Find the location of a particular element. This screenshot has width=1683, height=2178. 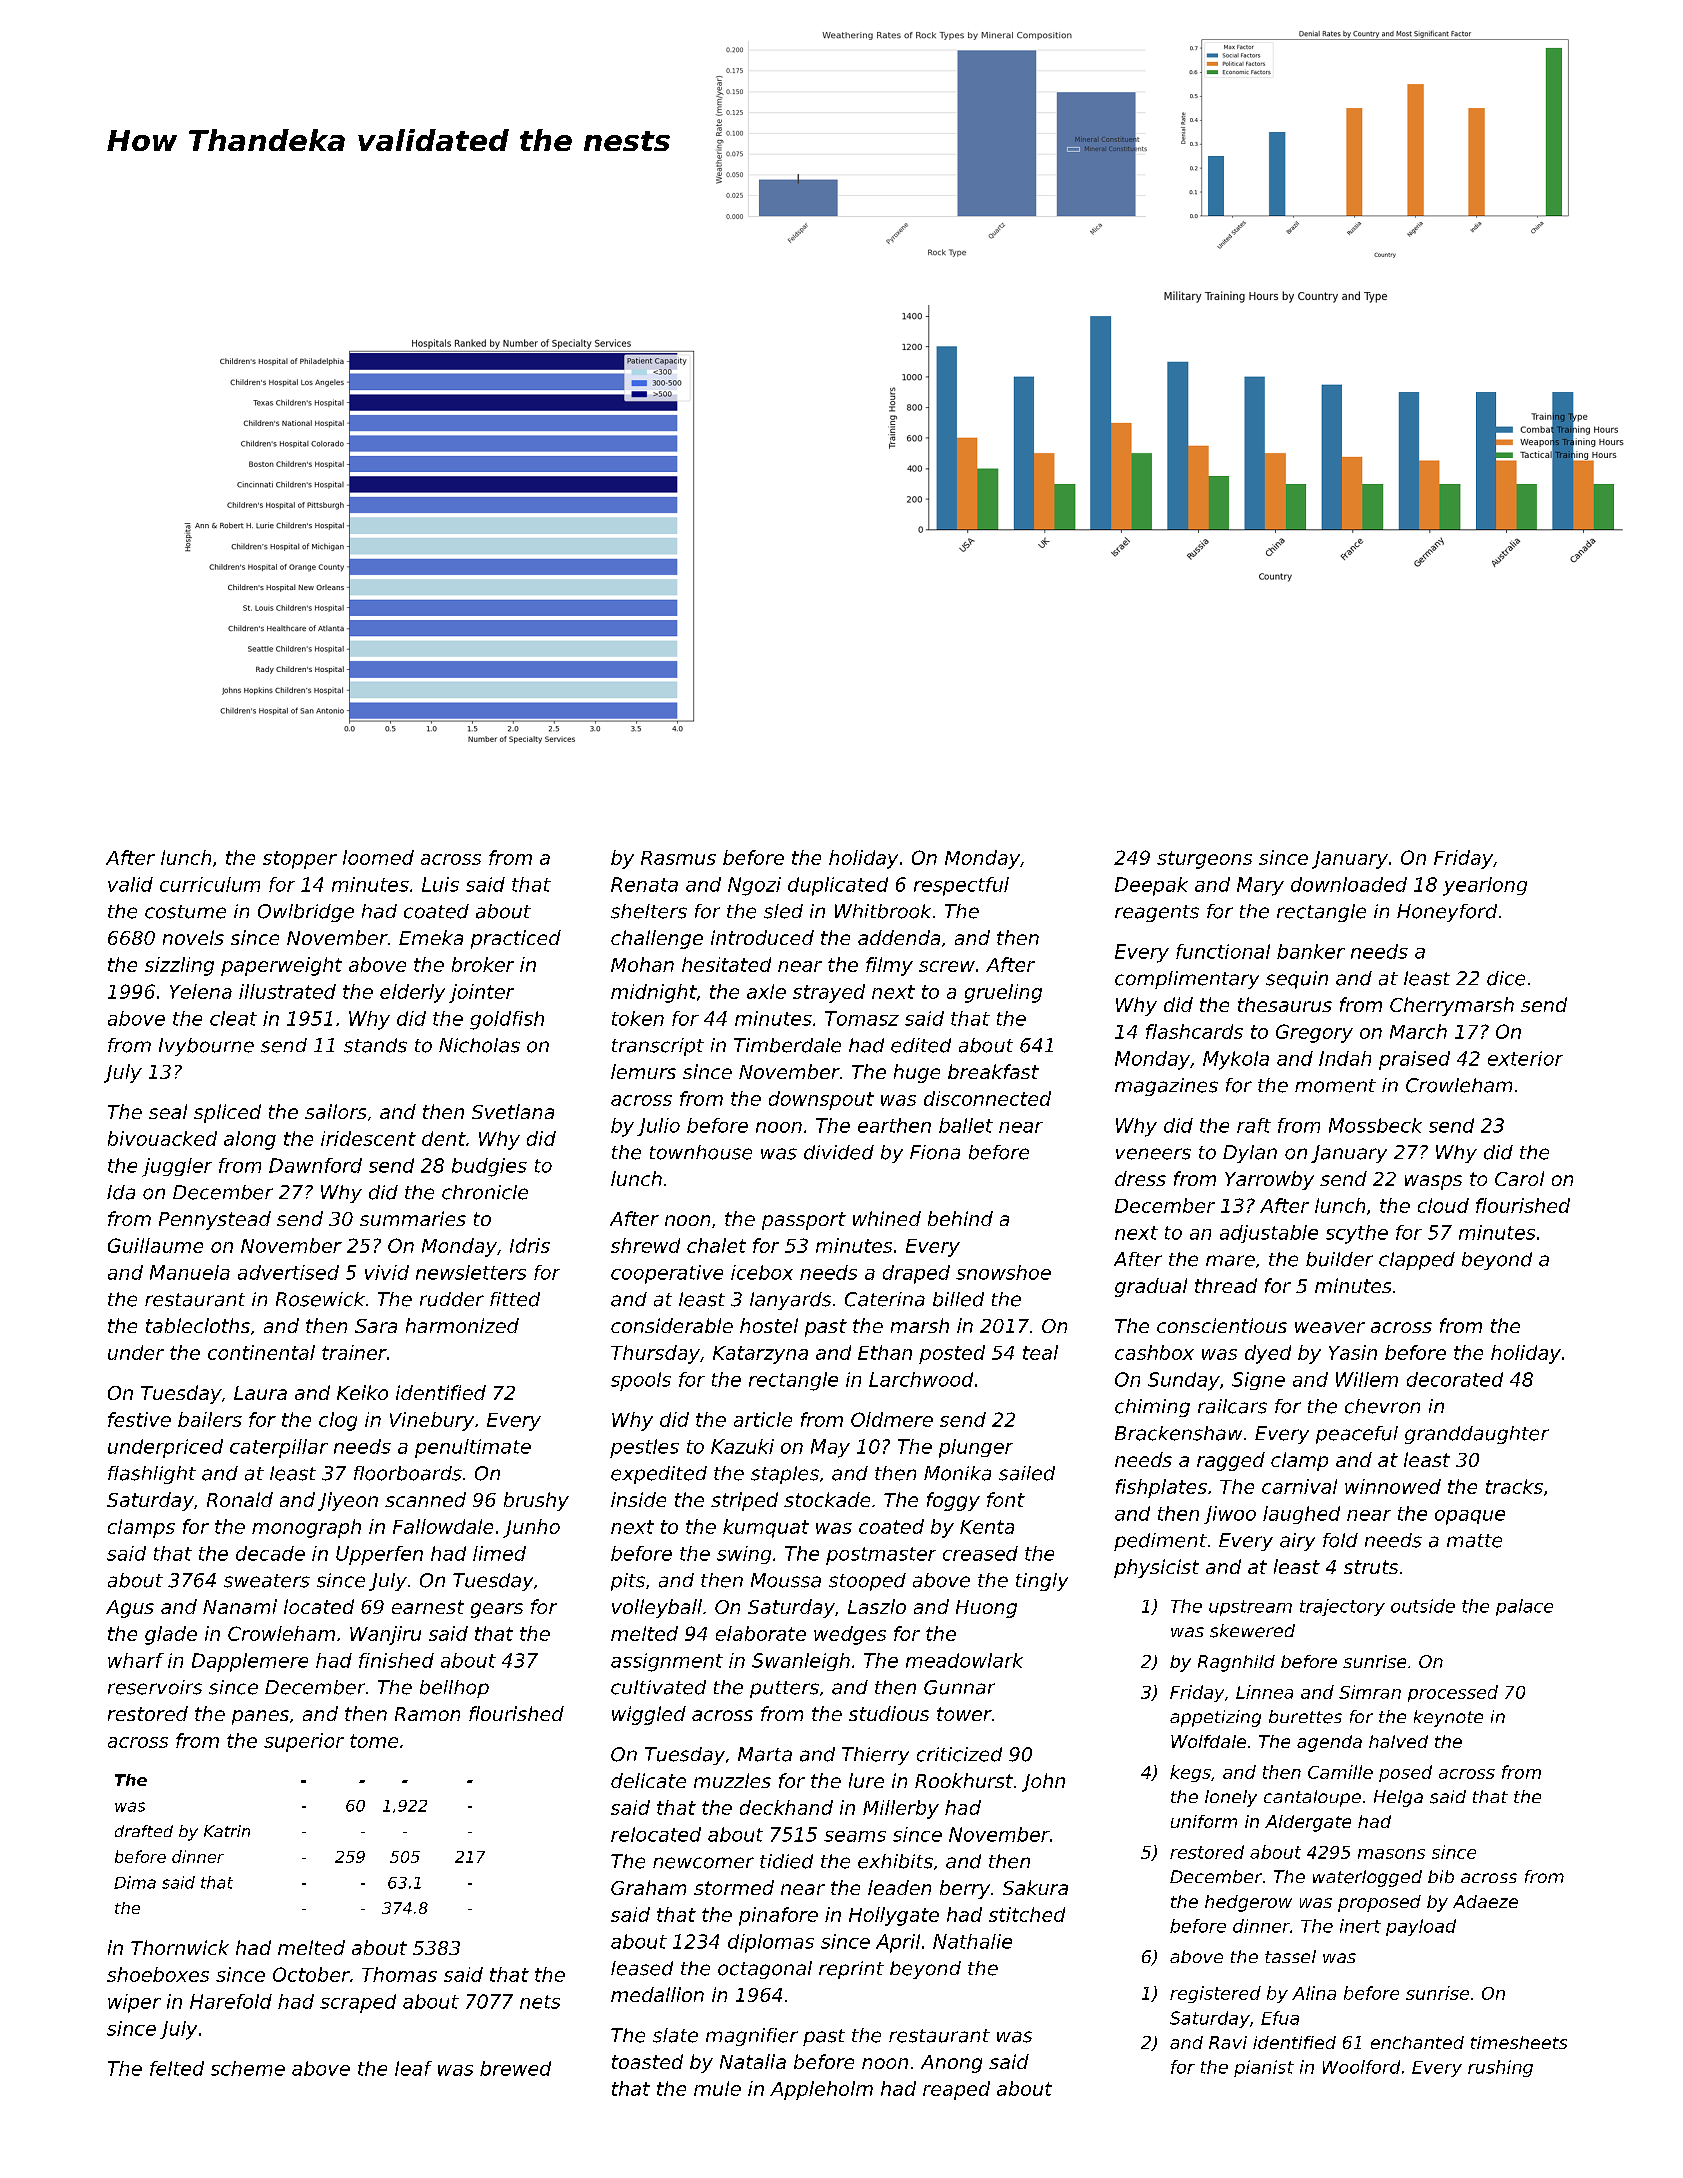

bib is located at coordinates (1441, 1876).
